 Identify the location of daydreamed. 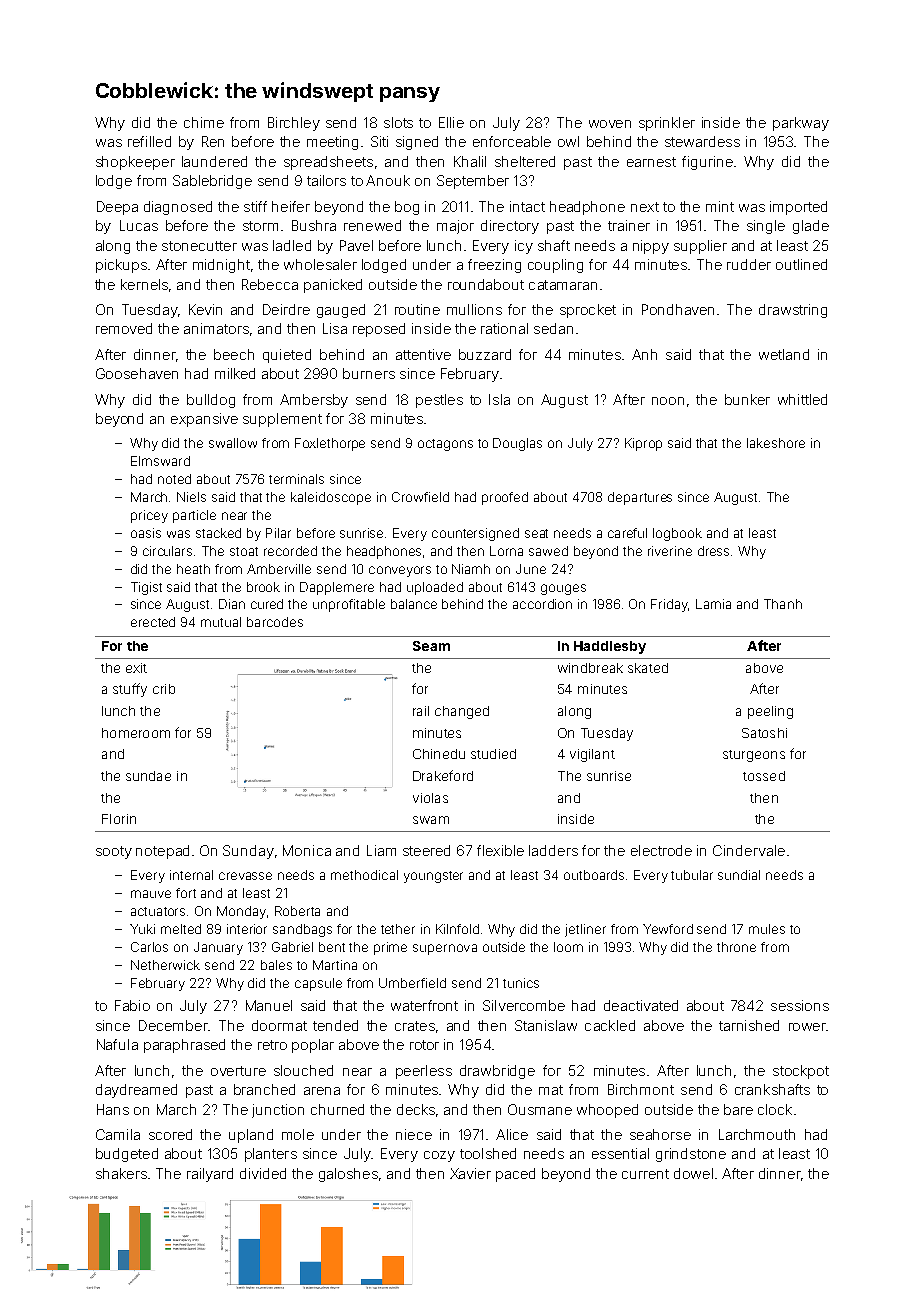
(136, 1091).
